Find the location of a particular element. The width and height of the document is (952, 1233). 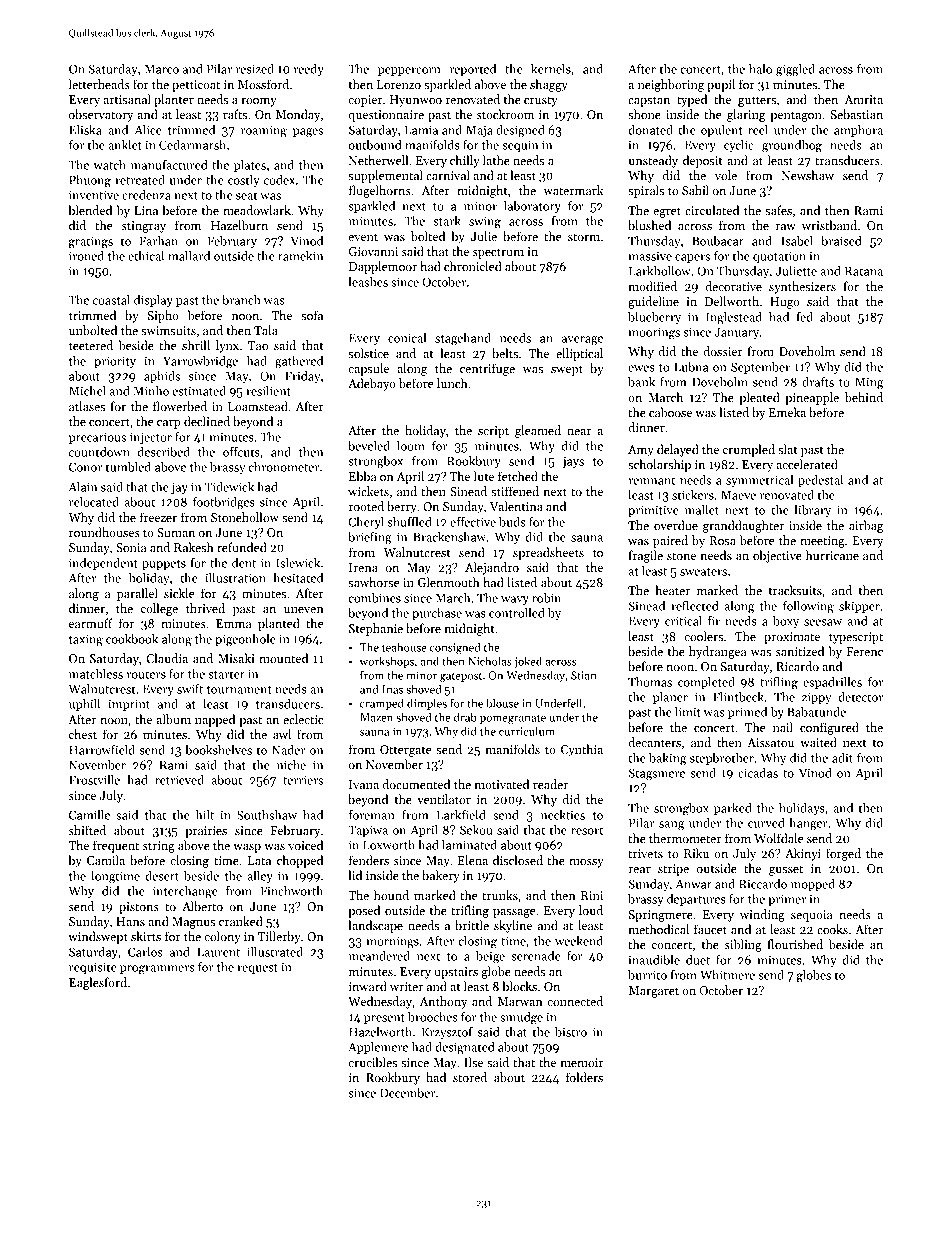

halo is located at coordinates (760, 69).
